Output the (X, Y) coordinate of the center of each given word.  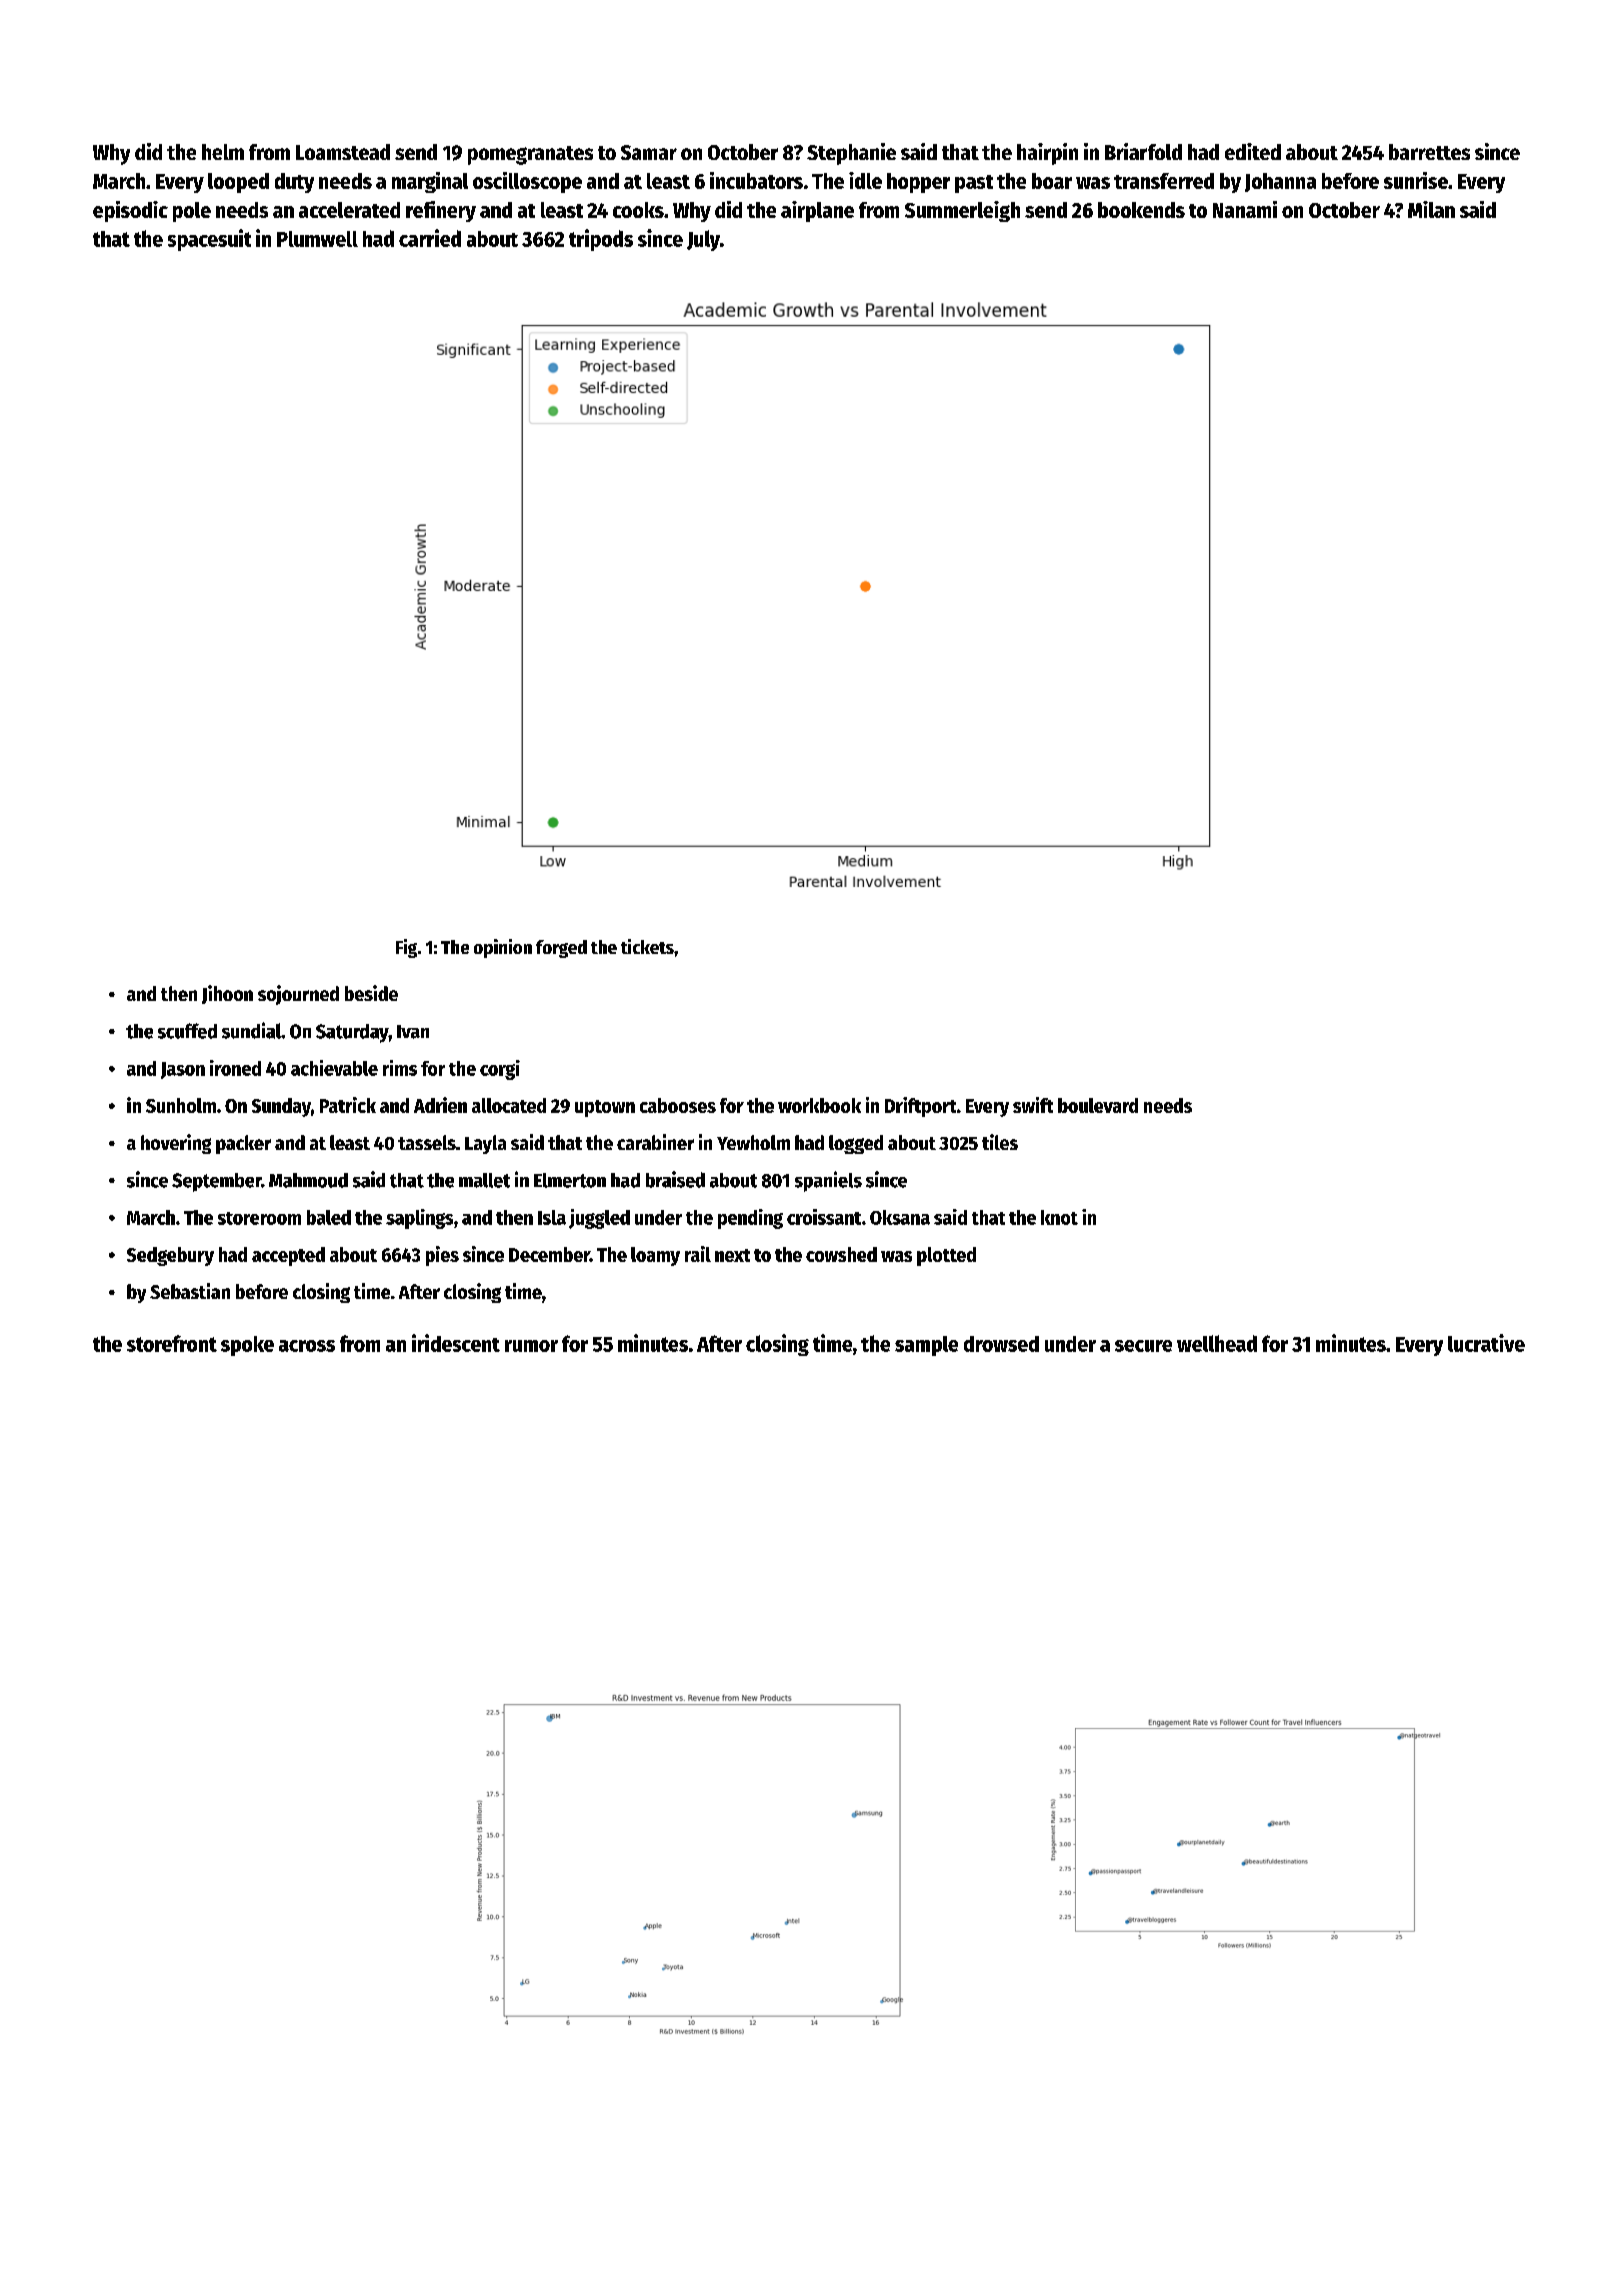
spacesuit (209, 240)
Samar (649, 152)
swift (1033, 1105)
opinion (503, 948)
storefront (172, 1343)
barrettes (1429, 152)
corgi (500, 1070)
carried (430, 238)
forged (561, 949)
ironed (235, 1068)
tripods (601, 240)
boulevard (1098, 1105)
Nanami (1245, 209)
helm (223, 152)
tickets (647, 946)
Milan (1431, 209)
